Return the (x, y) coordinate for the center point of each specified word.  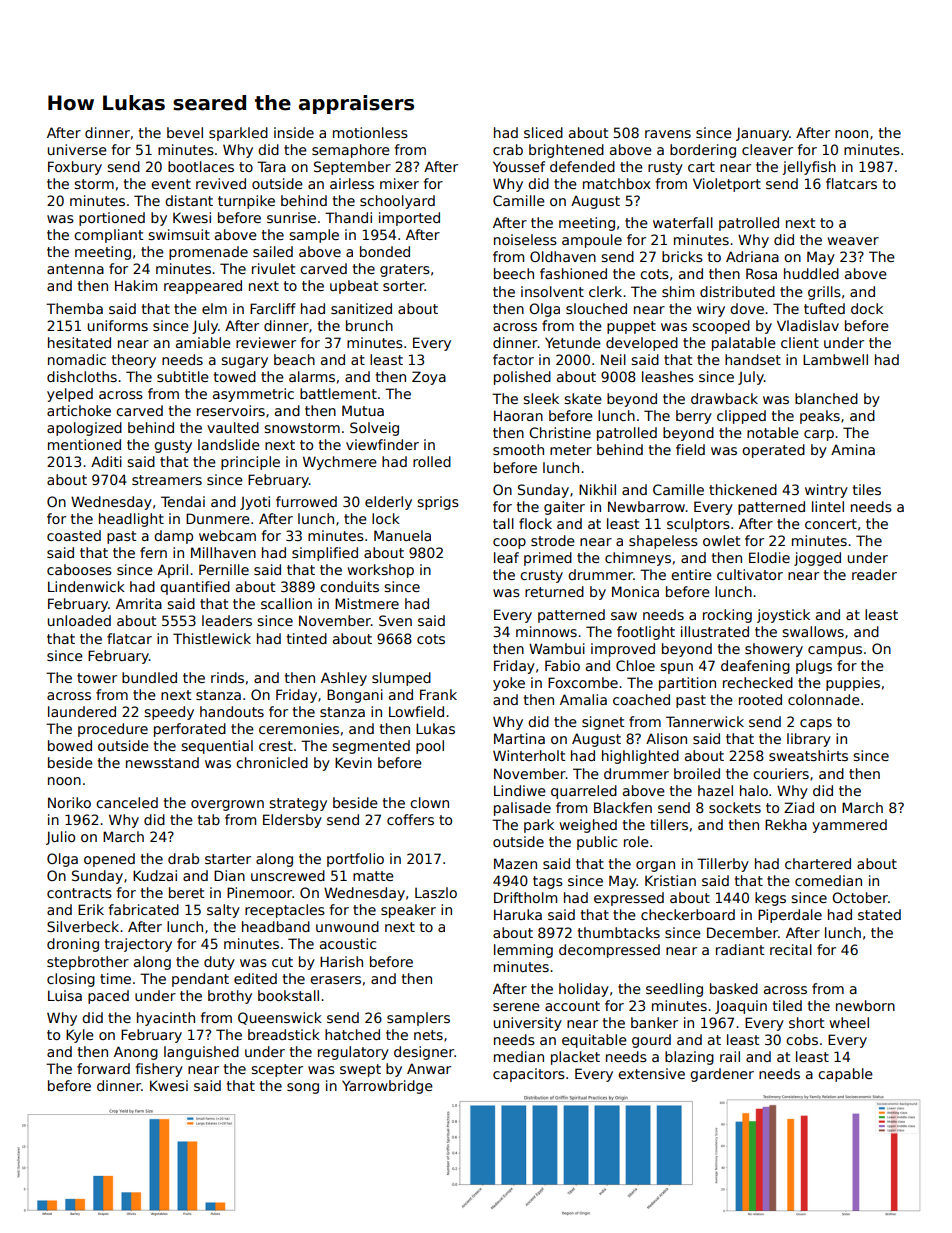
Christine (560, 432)
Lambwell (835, 359)
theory (134, 361)
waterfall (683, 222)
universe (77, 149)
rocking (727, 616)
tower (97, 678)
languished (201, 1053)
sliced (543, 132)
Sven (395, 620)
